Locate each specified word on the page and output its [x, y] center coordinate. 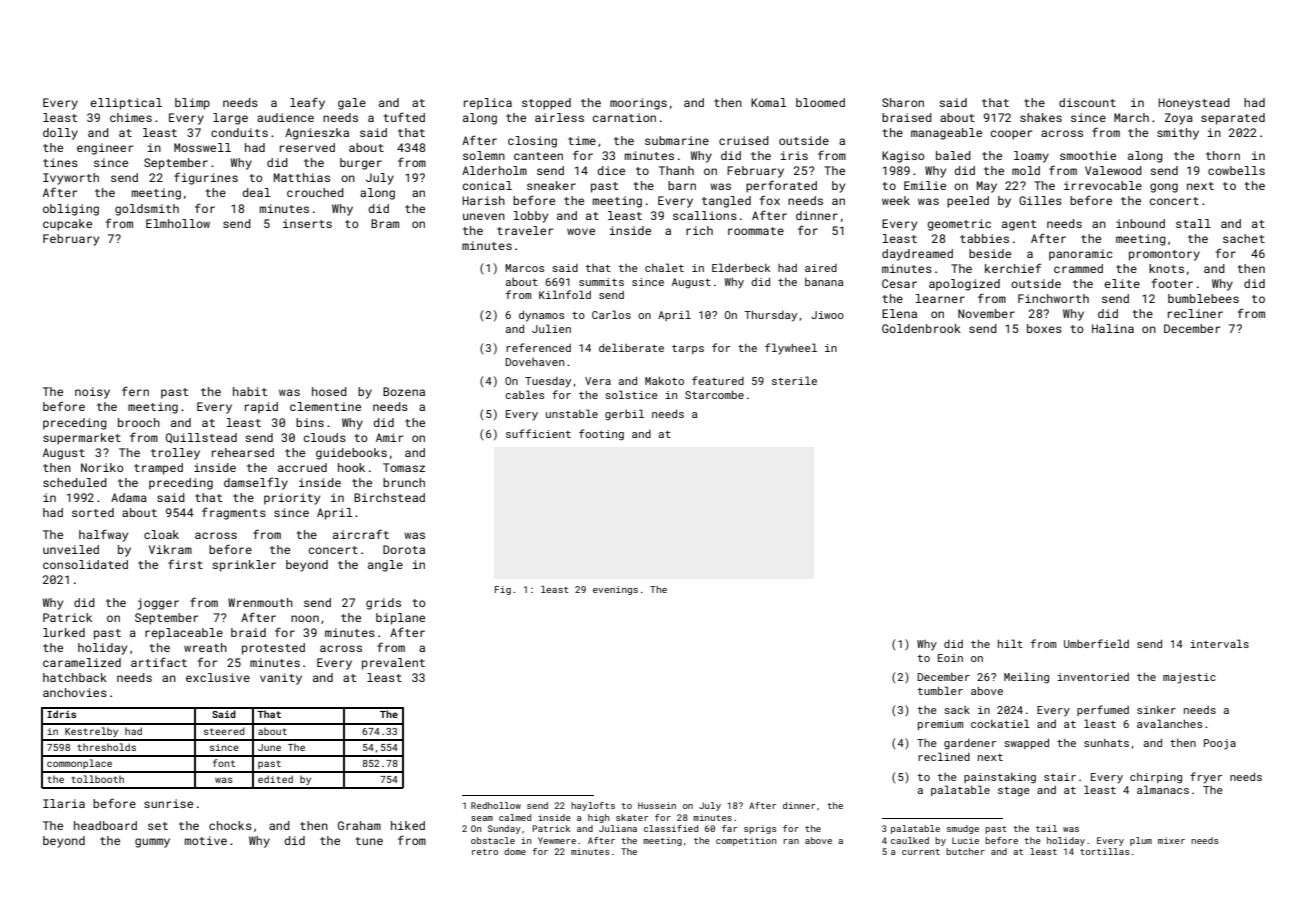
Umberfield [1096, 643]
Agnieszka [317, 134]
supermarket [82, 439]
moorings [638, 104]
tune [369, 841]
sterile [794, 380]
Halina [1113, 328]
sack [957, 710]
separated [1233, 119]
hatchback [75, 677]
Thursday [770, 316]
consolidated [85, 564]
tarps [688, 349]
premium [941, 725]
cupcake [67, 225]
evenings [615, 590]
